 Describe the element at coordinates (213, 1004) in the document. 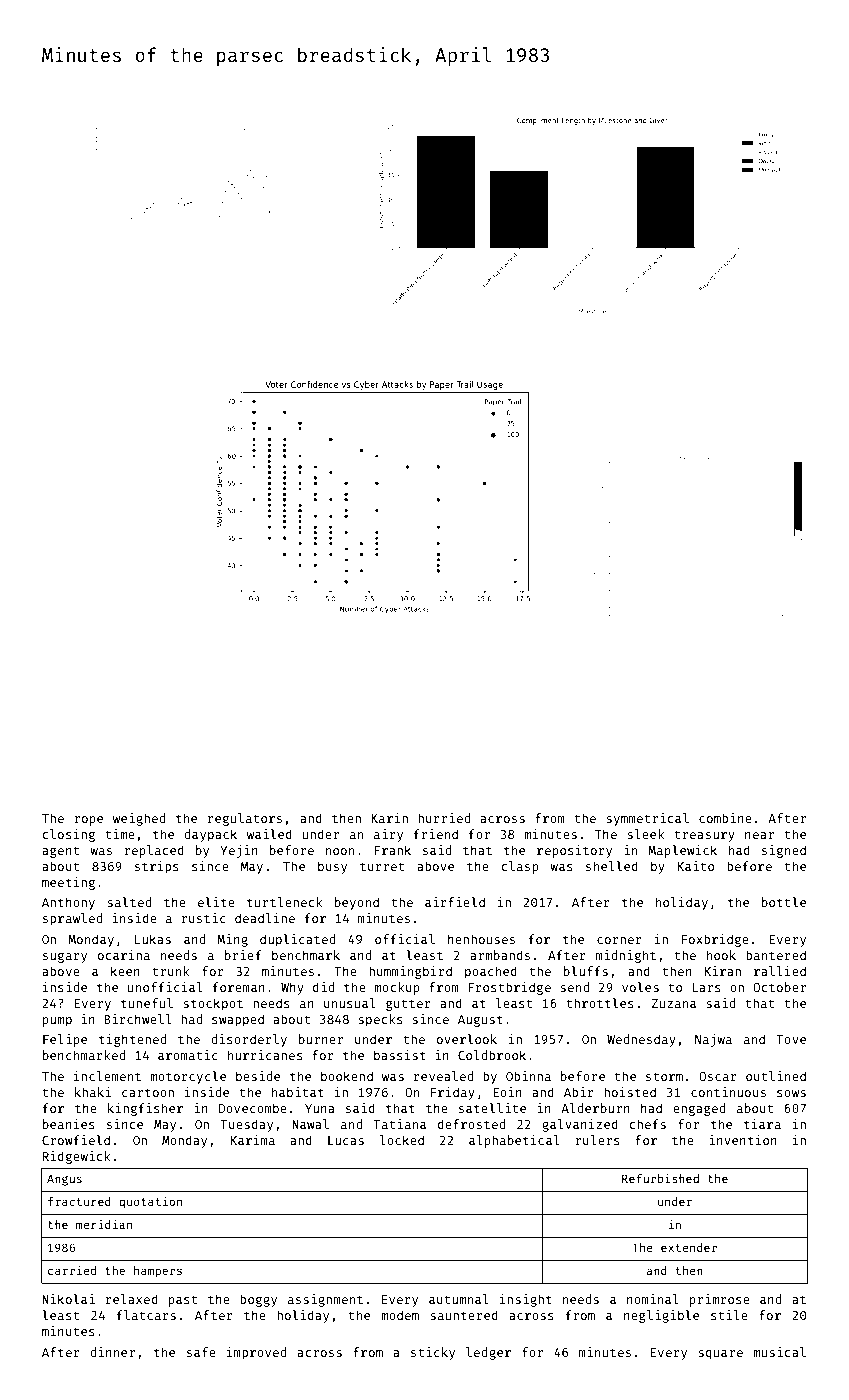

I see `stockpot` at that location.
